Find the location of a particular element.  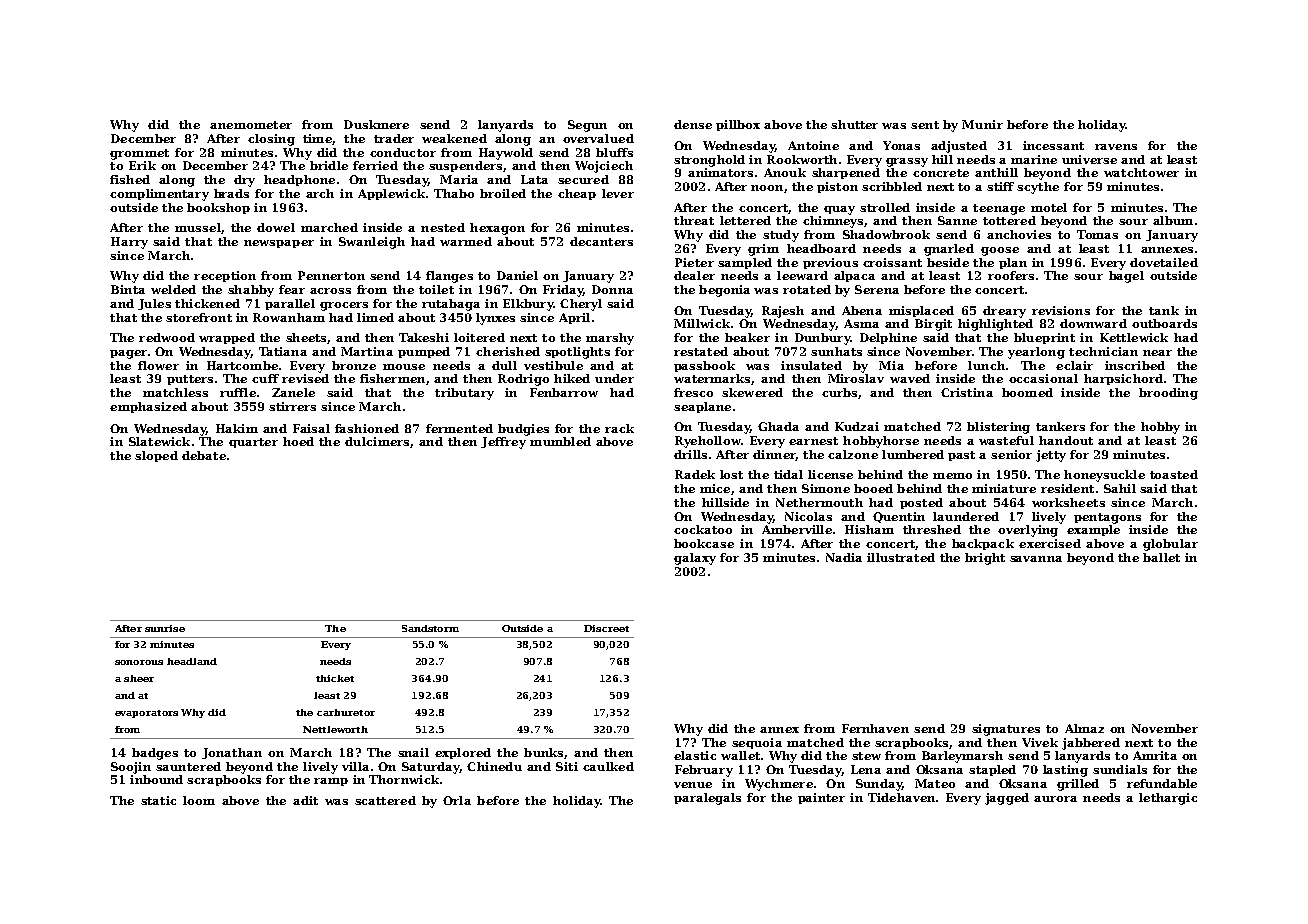

ravens is located at coordinates (1116, 147).
